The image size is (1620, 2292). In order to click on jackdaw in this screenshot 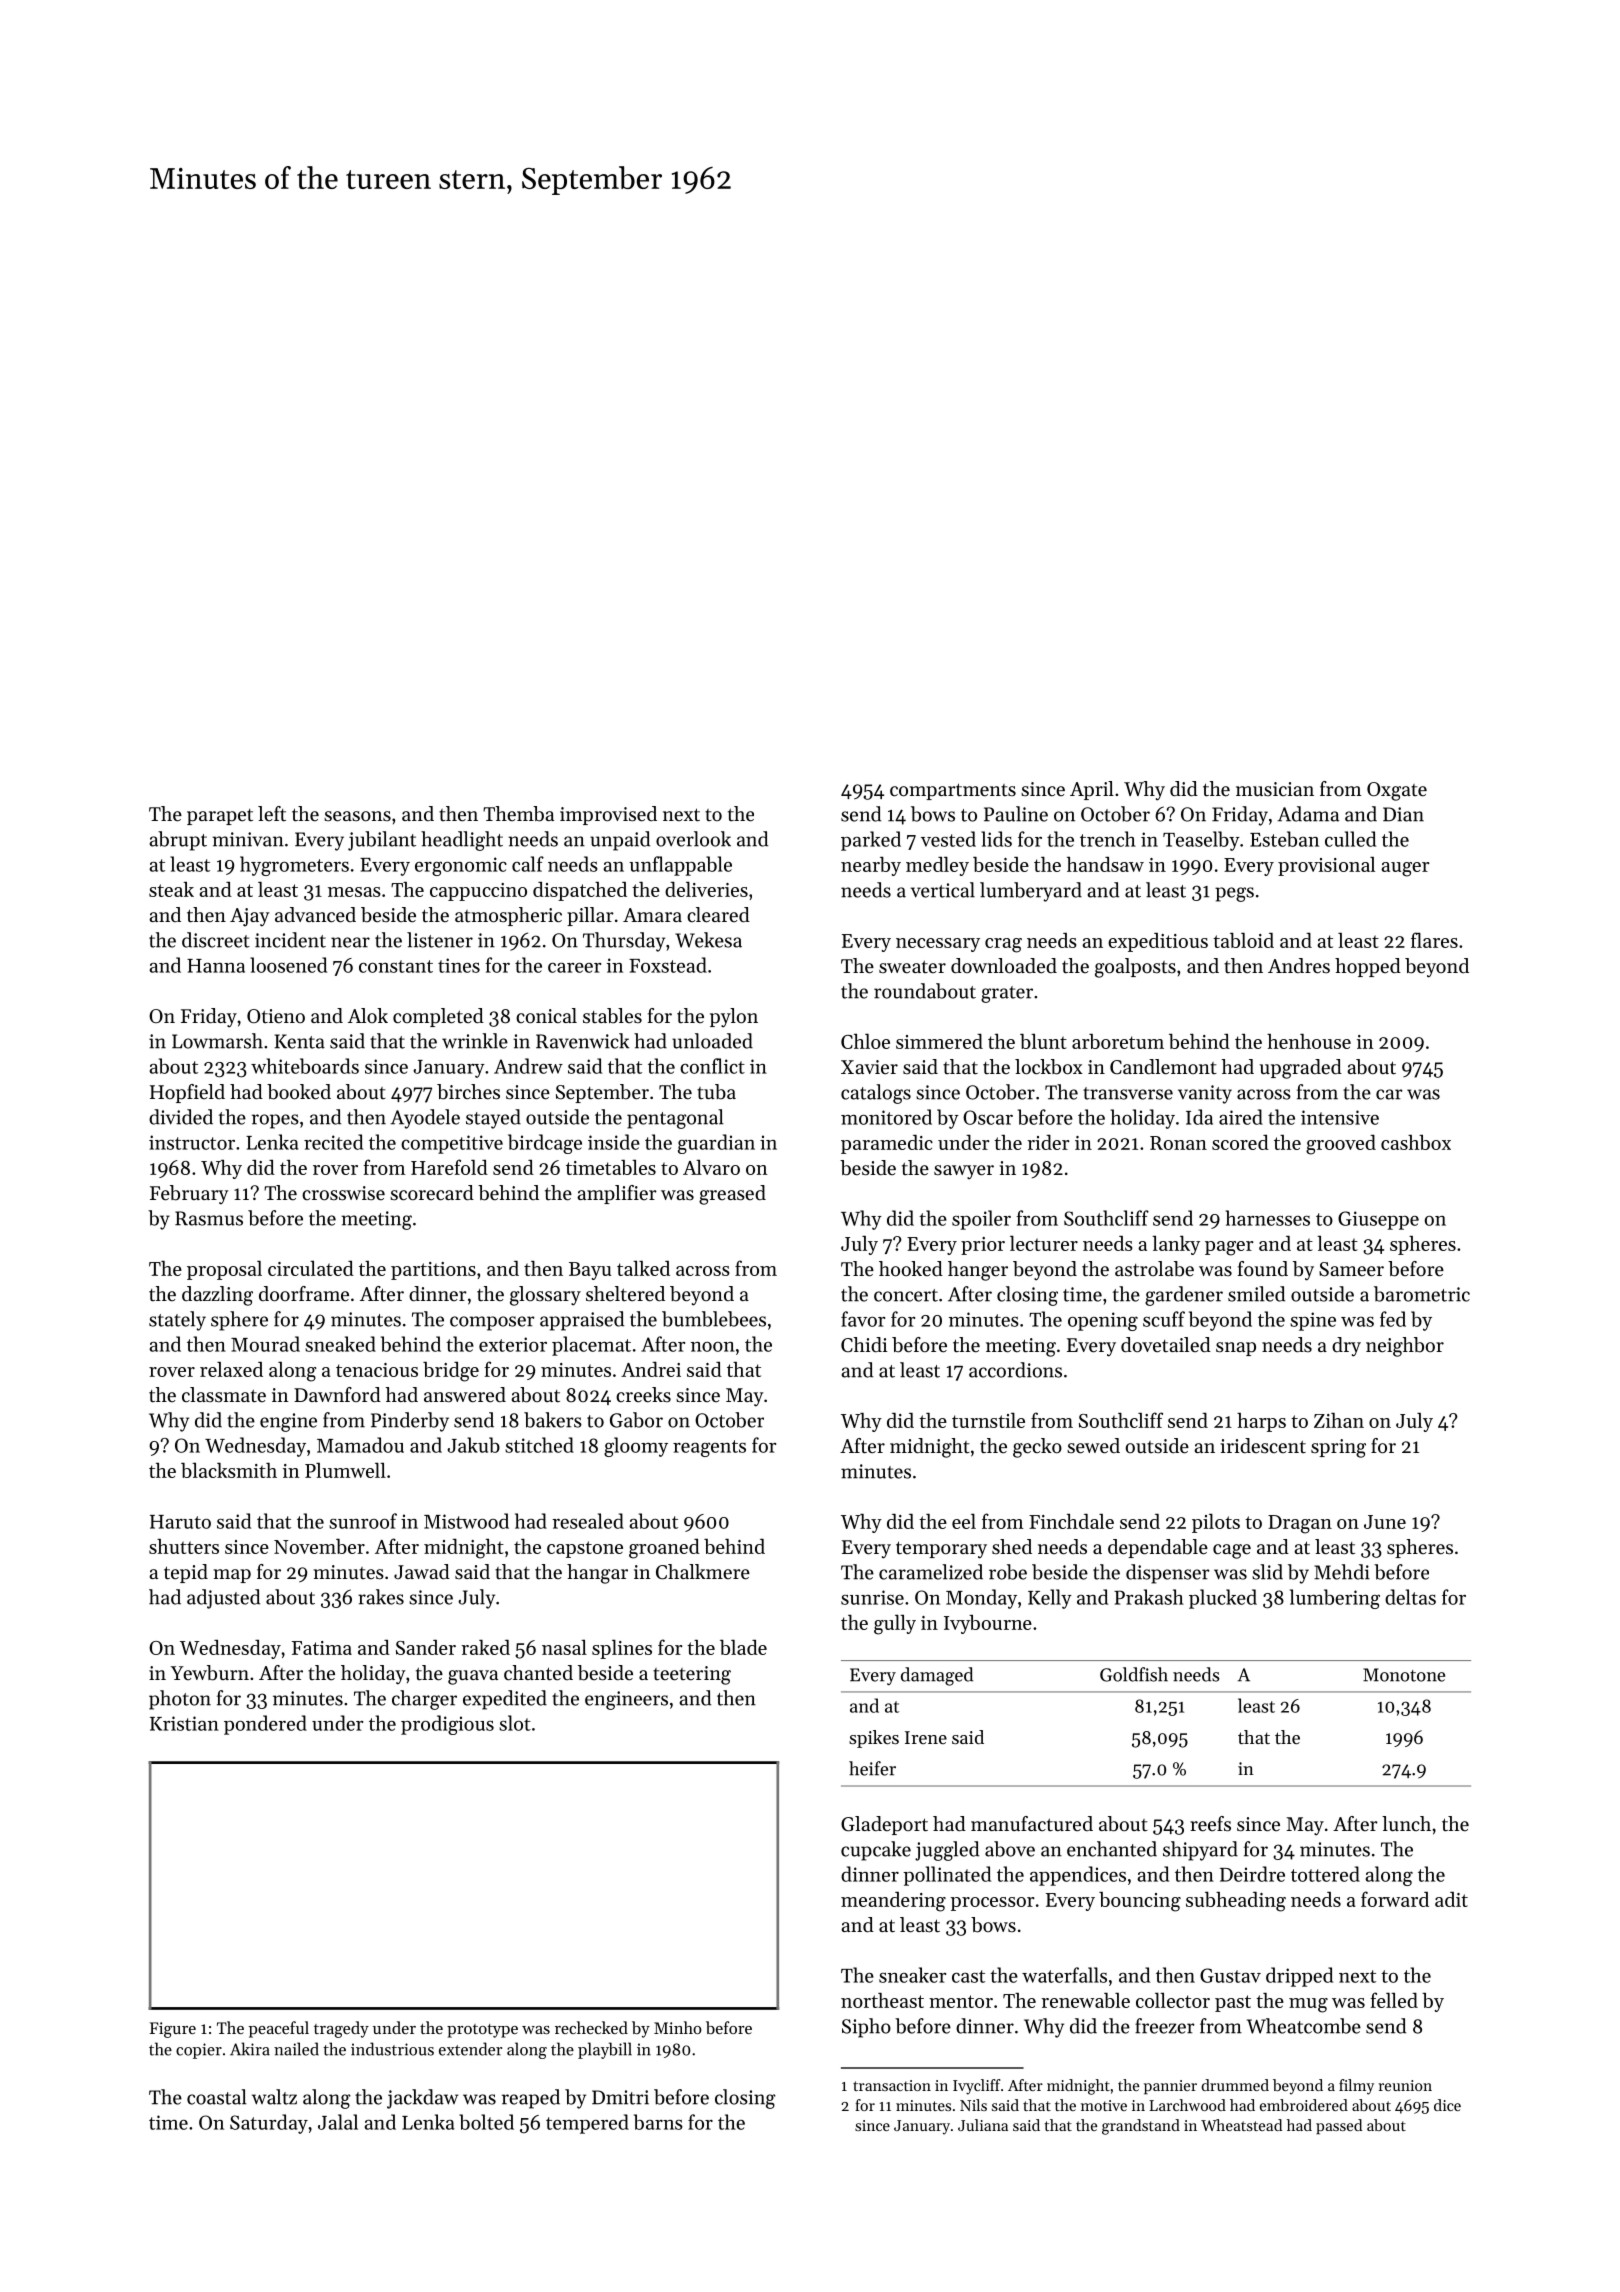, I will do `click(422, 2099)`.
